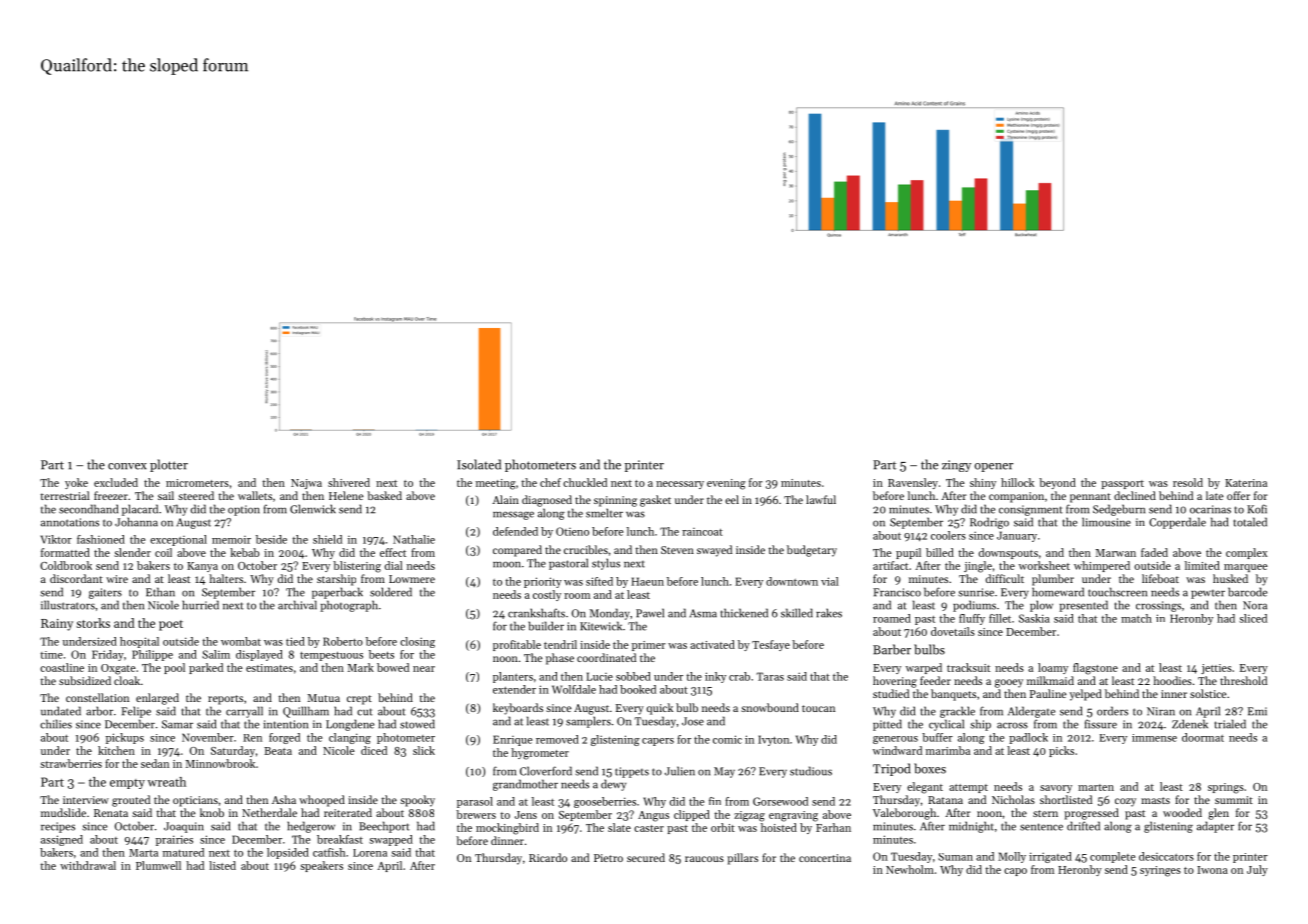 The width and height of the screenshot is (1308, 924). I want to click on inky, so click(715, 677).
